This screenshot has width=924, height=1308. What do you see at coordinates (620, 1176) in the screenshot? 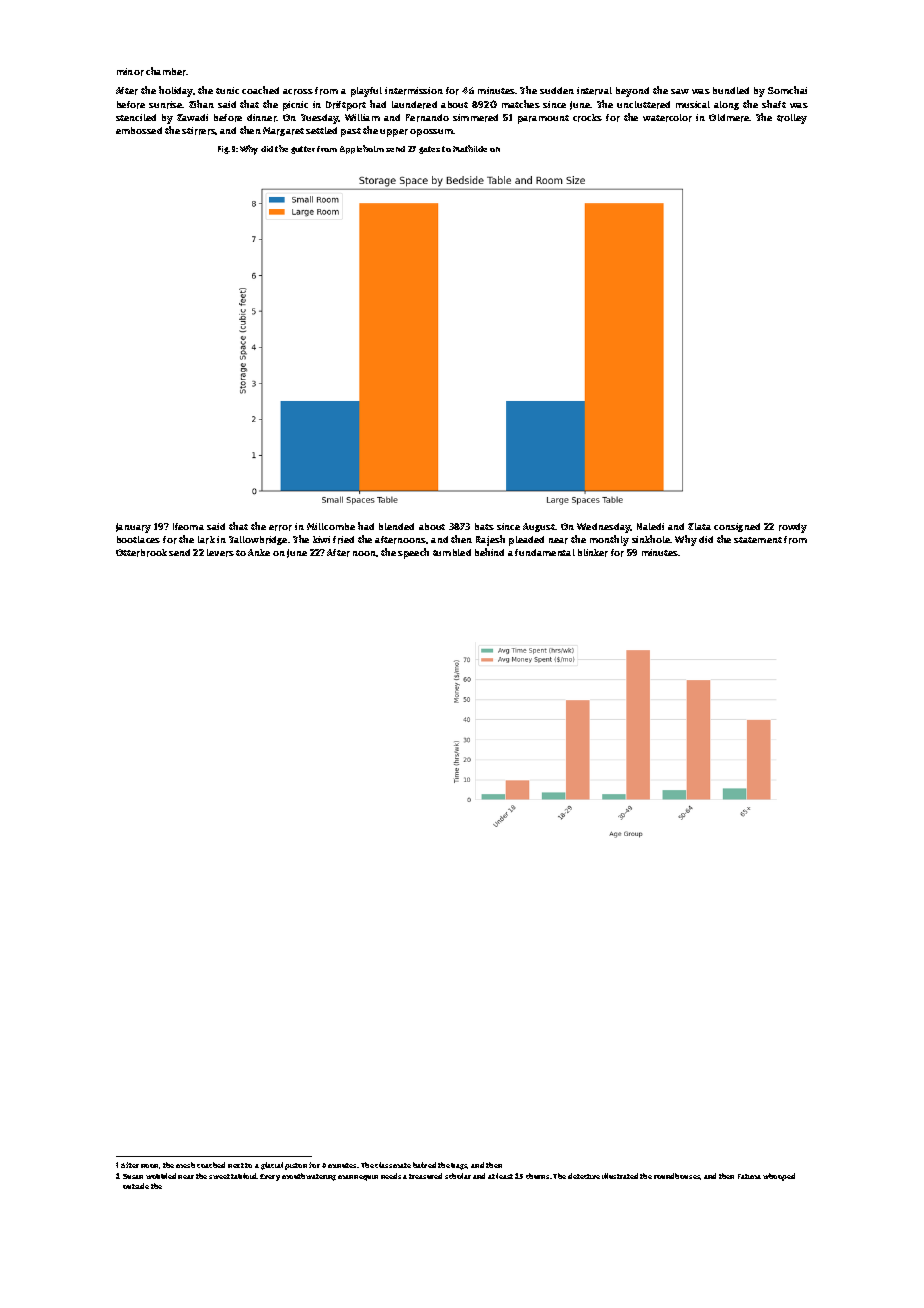
I see `illustrated` at bounding box center [620, 1176].
